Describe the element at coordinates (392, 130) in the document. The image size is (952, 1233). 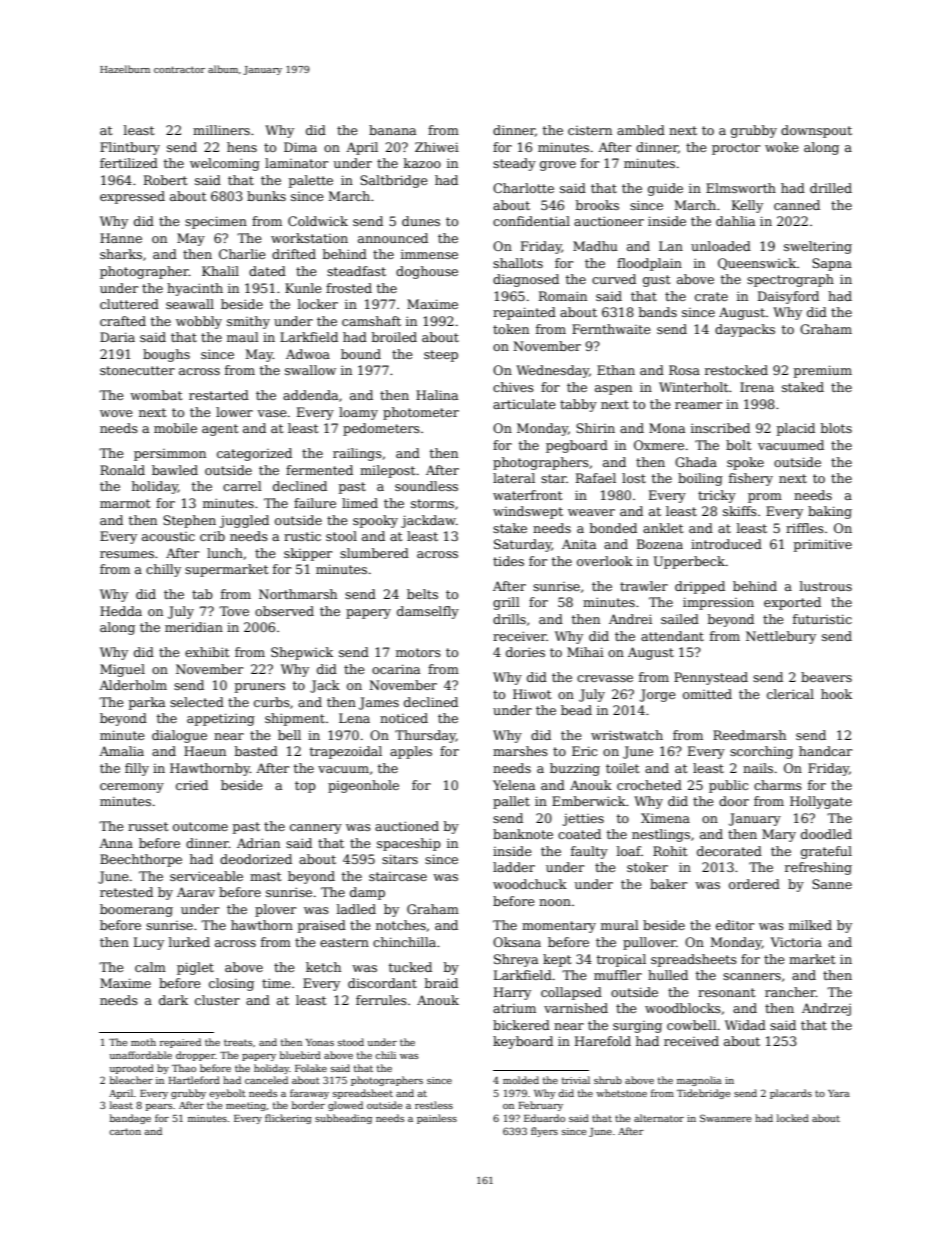
I see `banana` at that location.
